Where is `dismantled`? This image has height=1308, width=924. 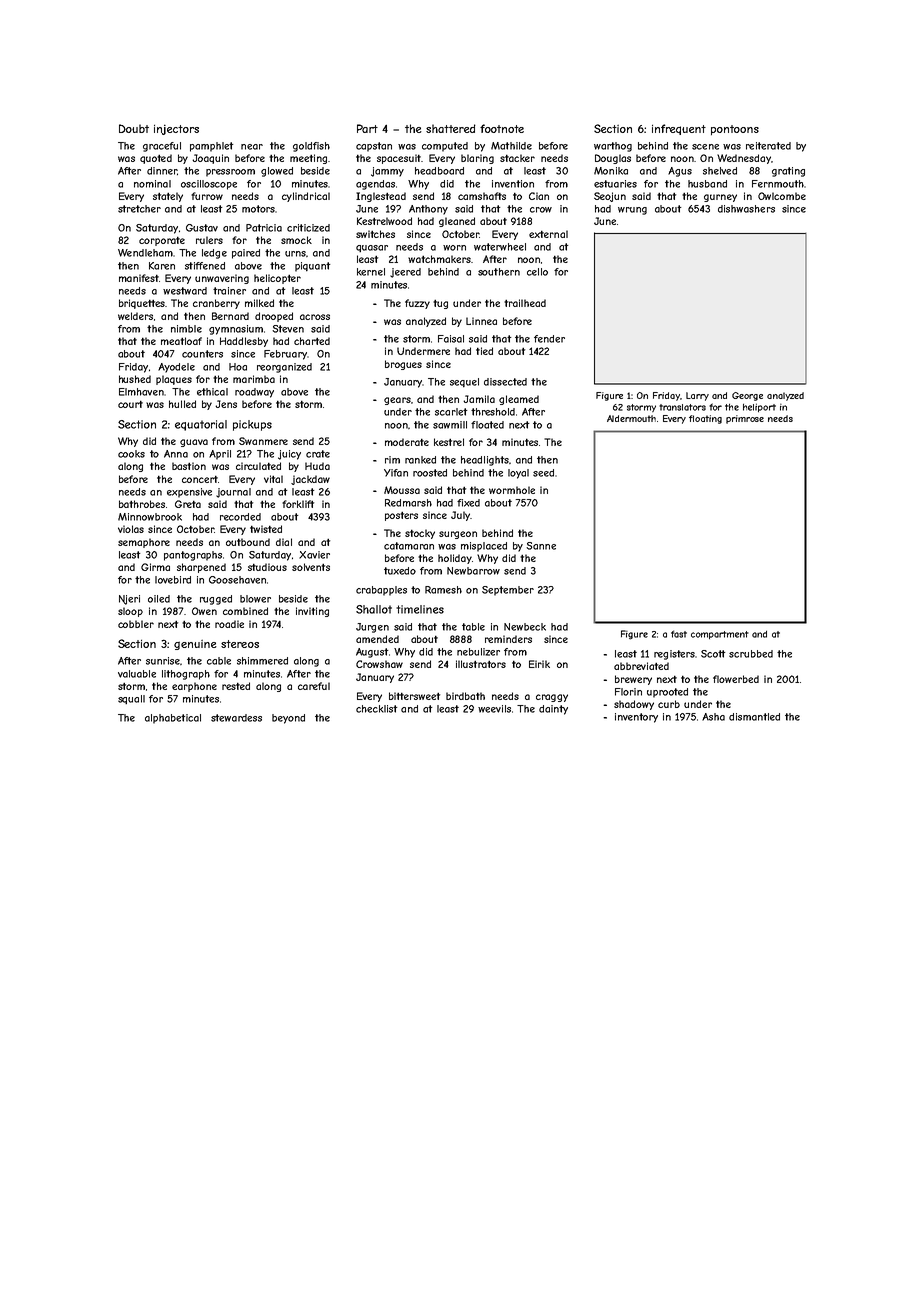 dismantled is located at coordinates (754, 717).
